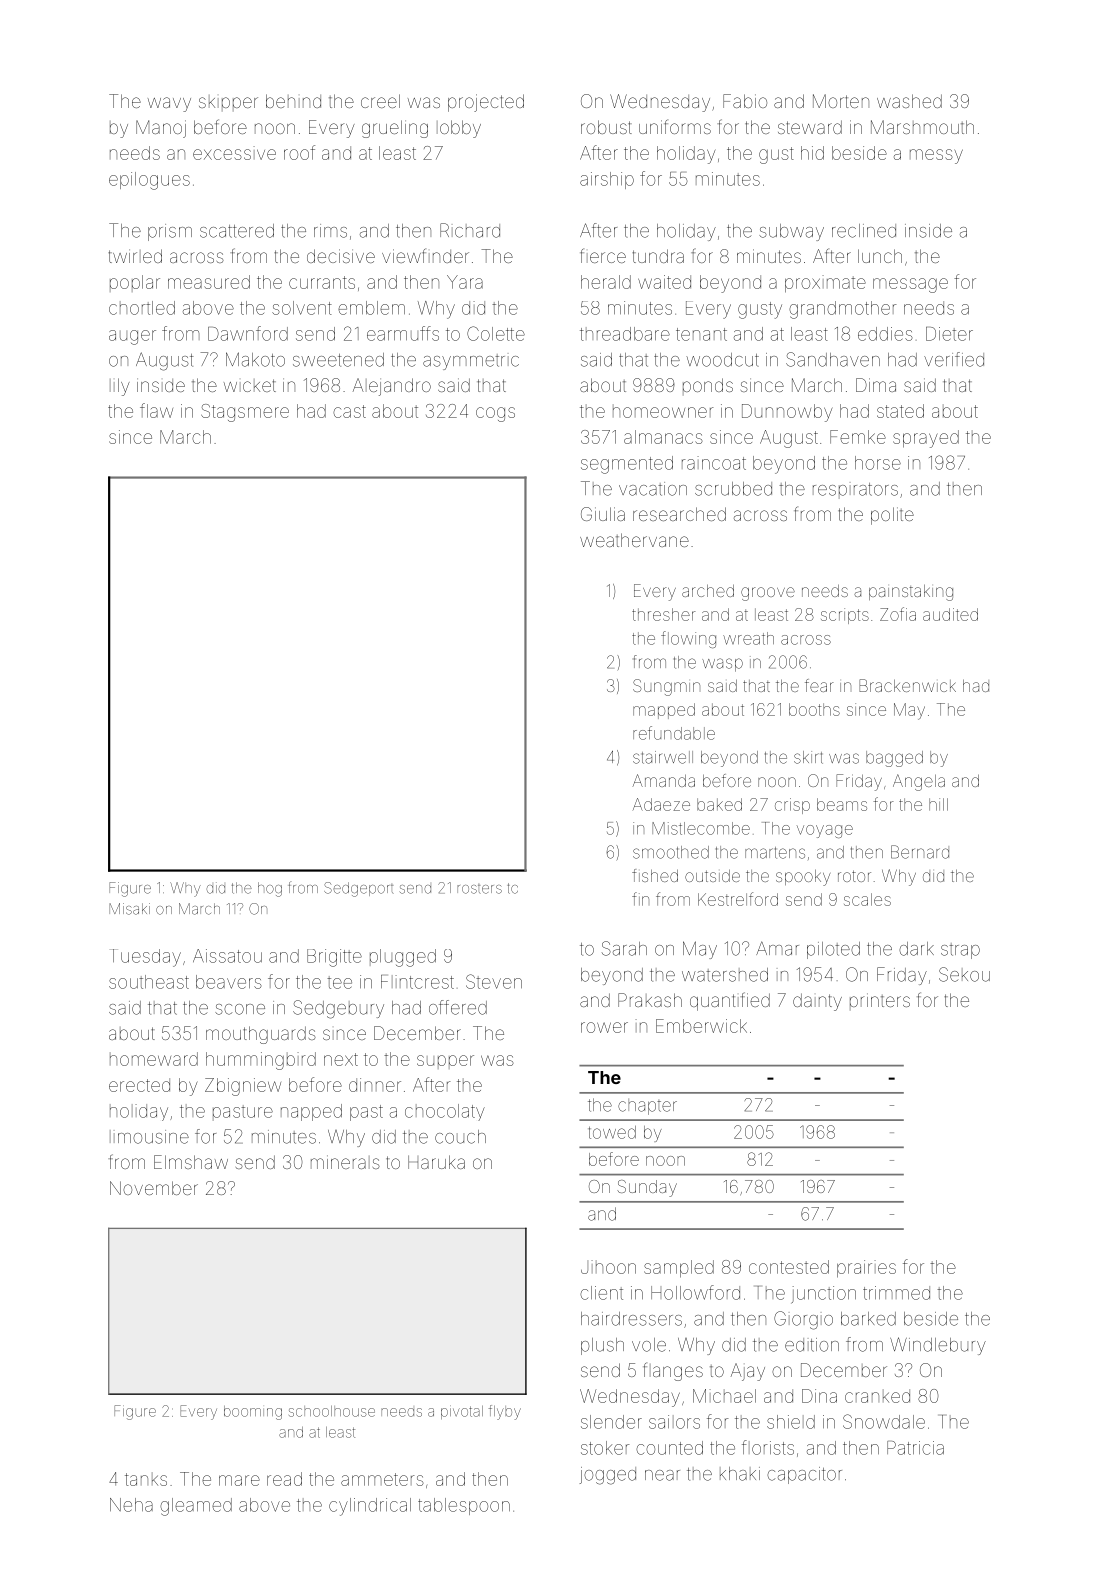  I want to click on flaw, so click(156, 410).
